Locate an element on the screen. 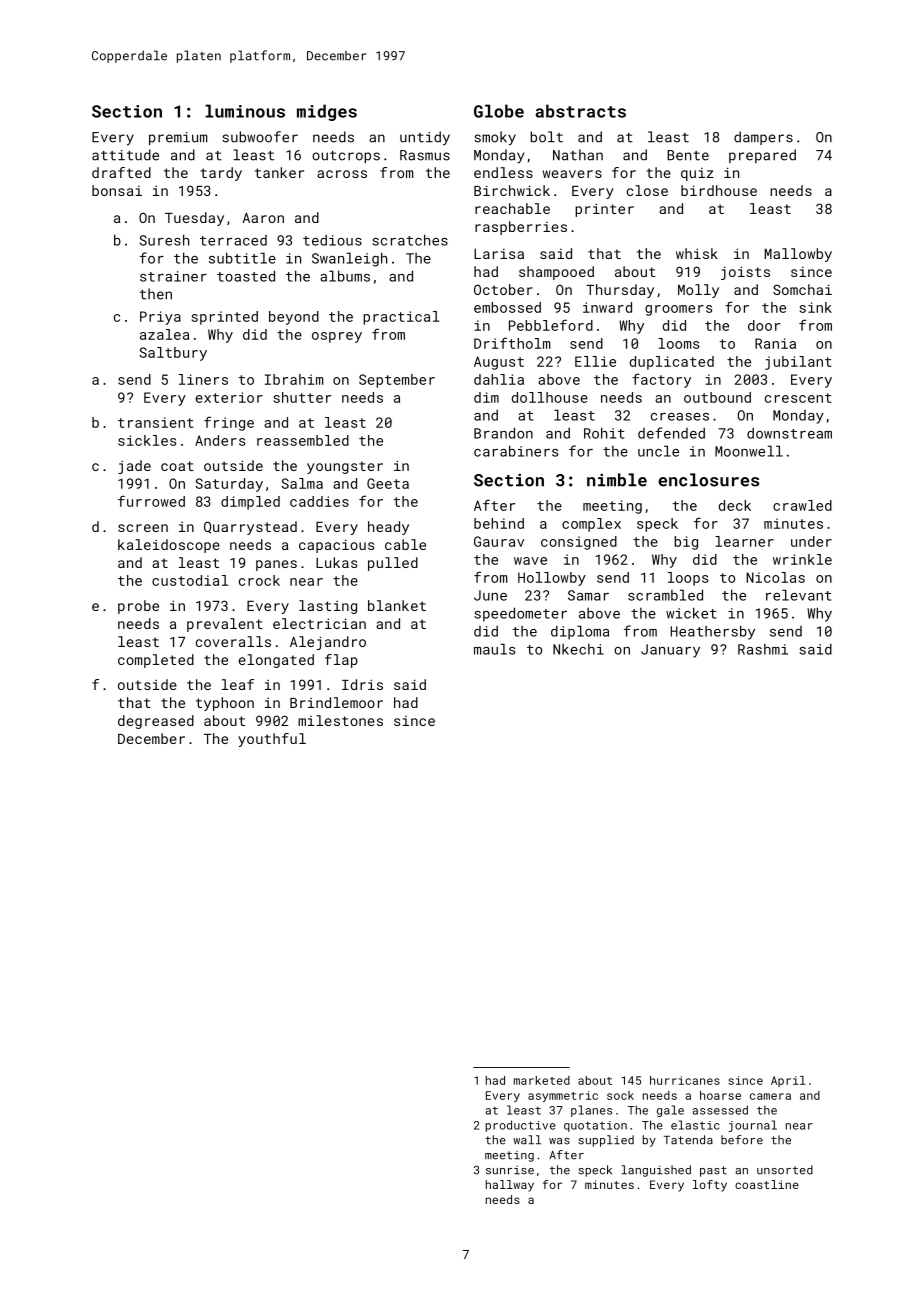 The image size is (924, 1314). coastline is located at coordinates (767, 1184).
